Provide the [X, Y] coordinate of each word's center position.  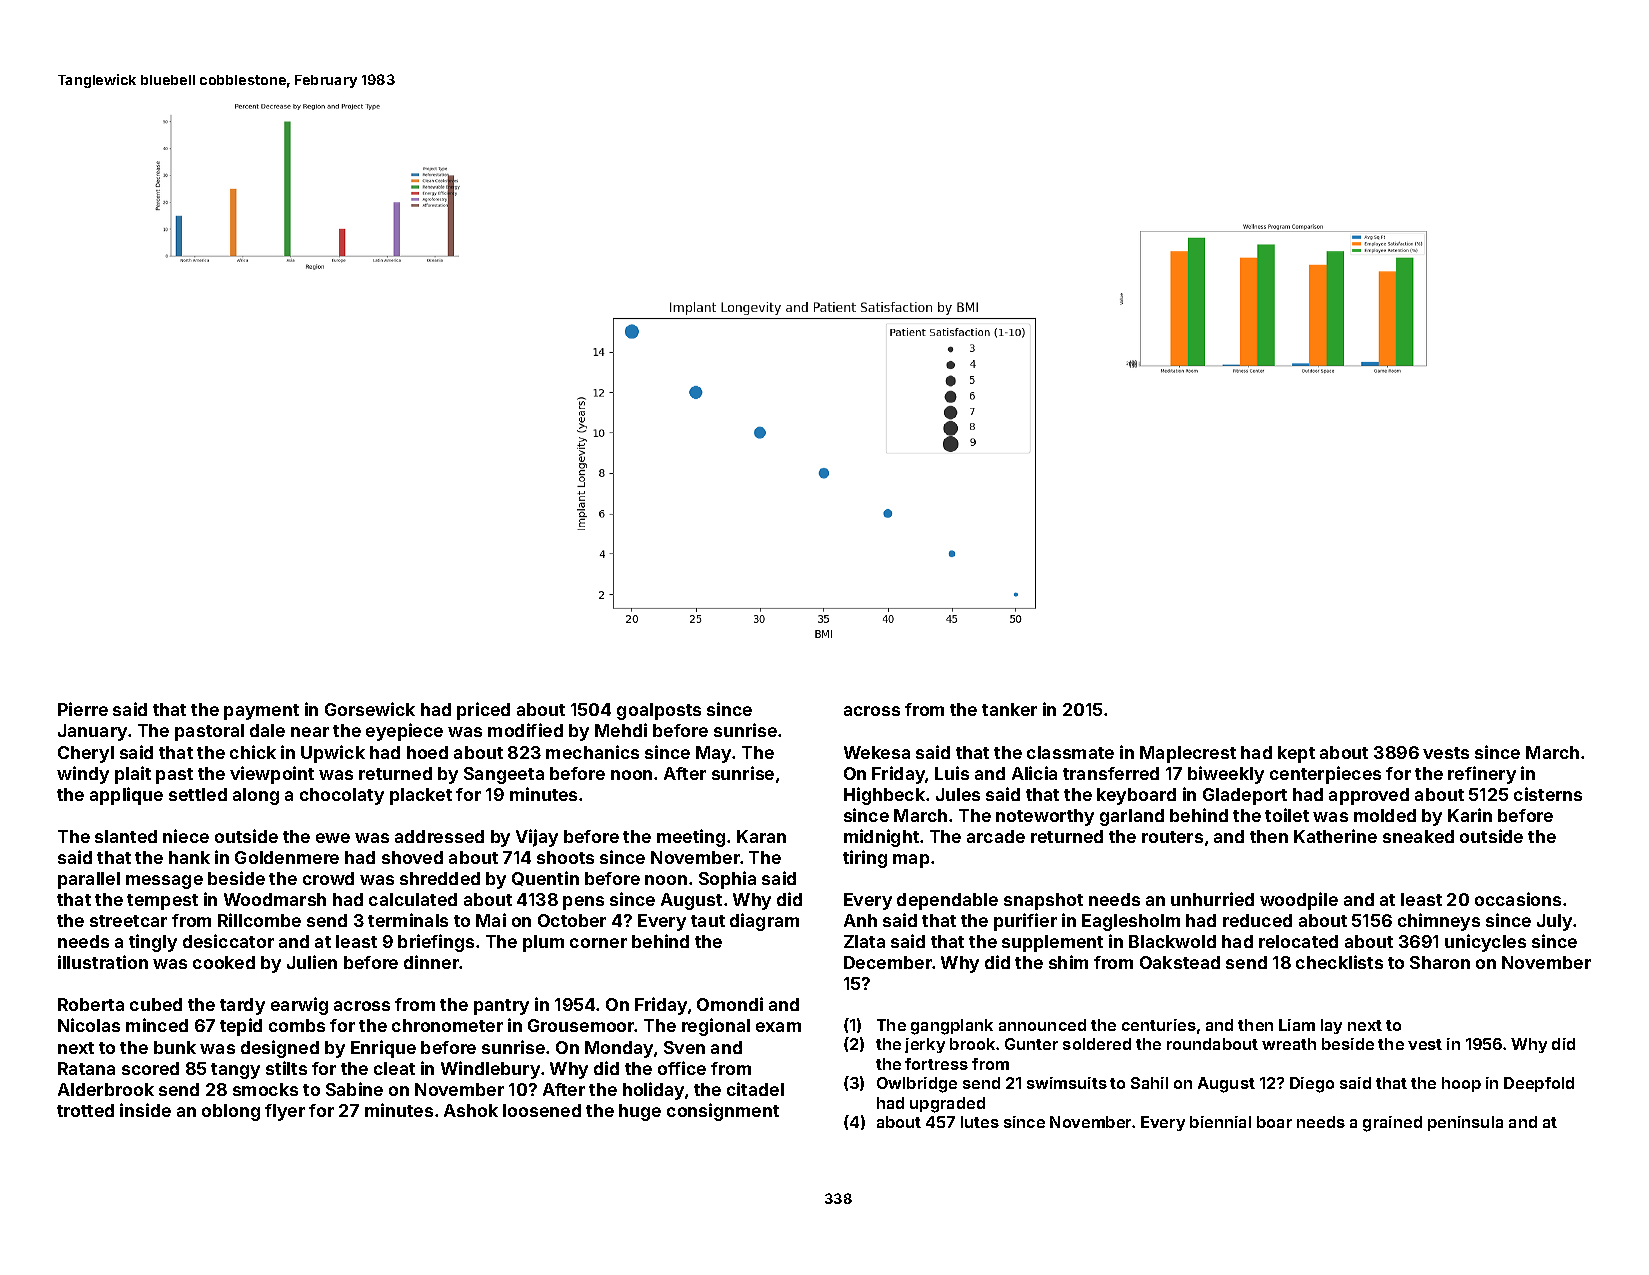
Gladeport [1245, 796]
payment [261, 712]
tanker [1009, 709]
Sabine [354, 1089]
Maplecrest [1188, 754]
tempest [162, 902]
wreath [1289, 1044]
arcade [996, 836]
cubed [156, 1004]
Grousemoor [581, 1025]
